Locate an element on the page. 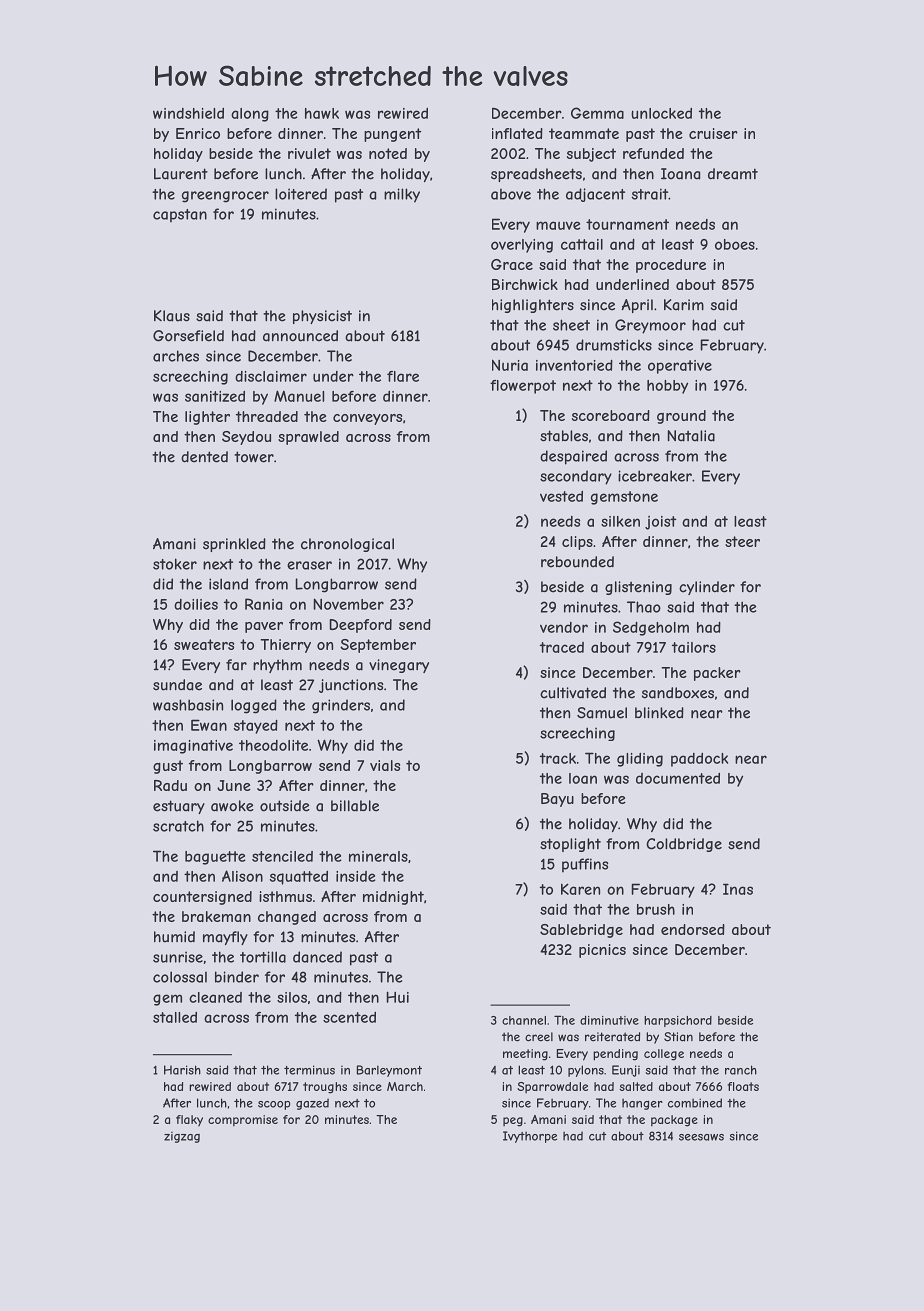  zigzag is located at coordinates (182, 1137).
